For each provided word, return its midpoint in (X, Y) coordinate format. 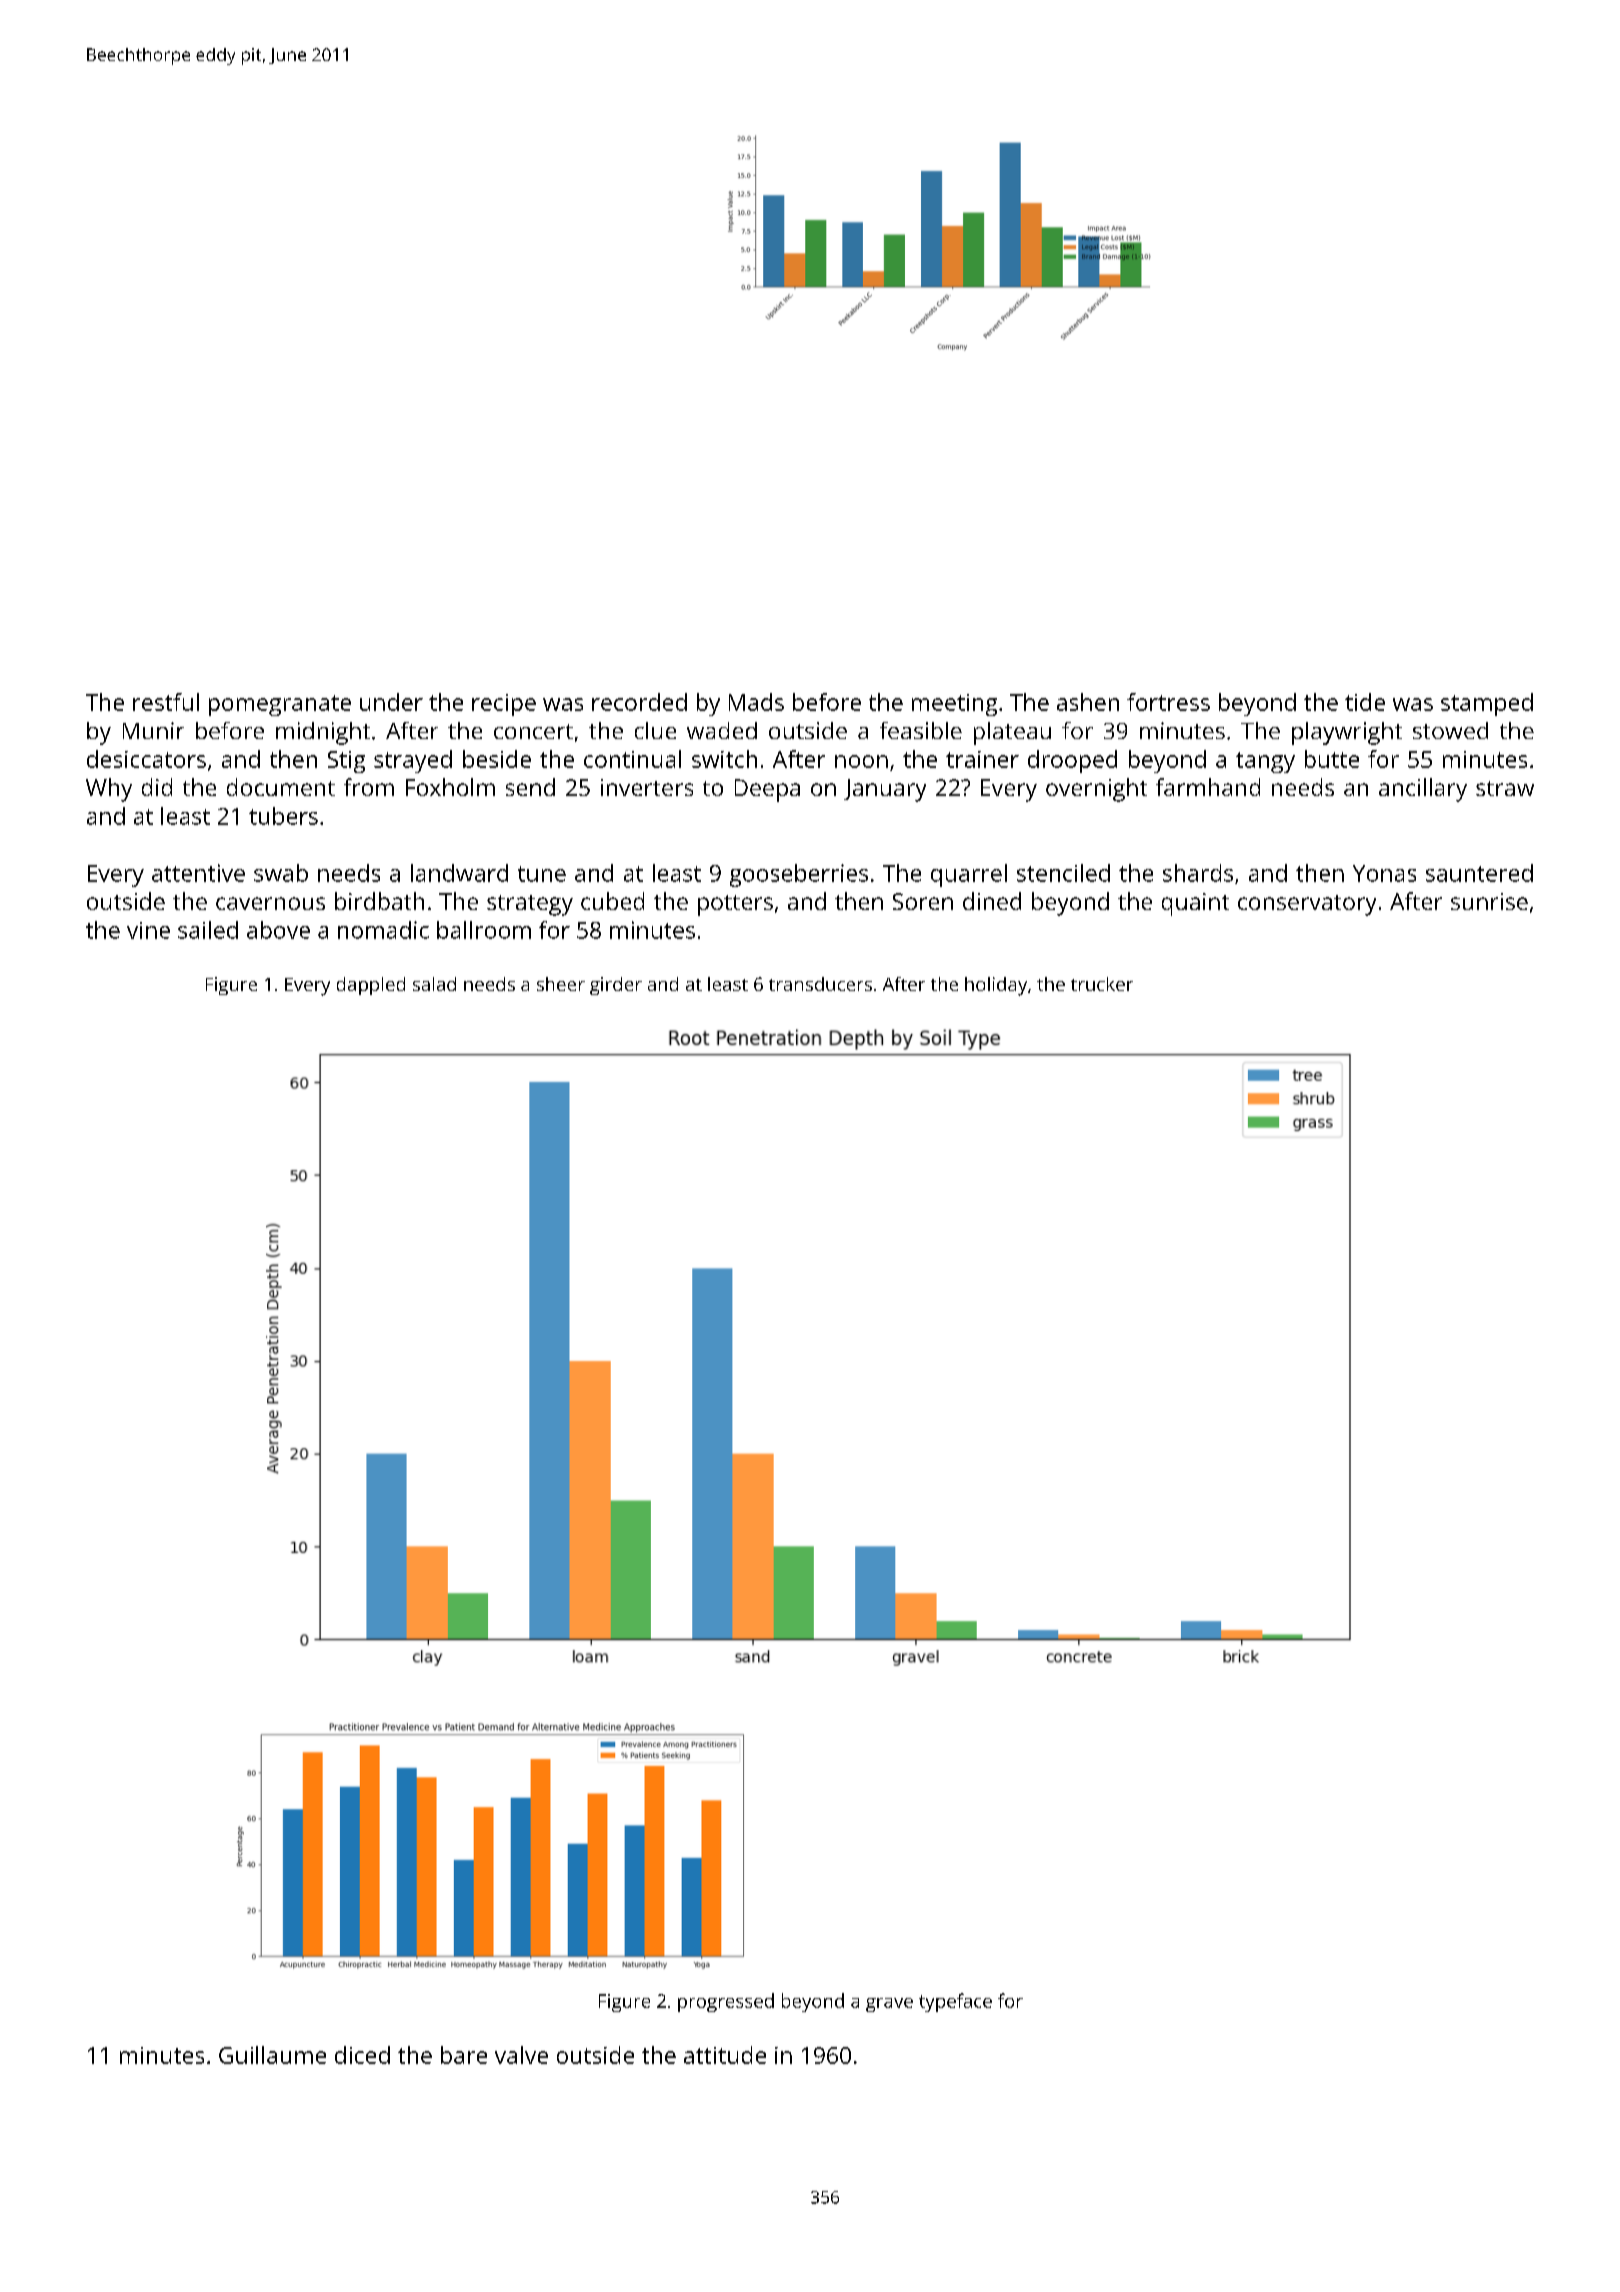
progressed (726, 2002)
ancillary (1423, 790)
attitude (725, 2055)
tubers (283, 816)
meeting (954, 705)
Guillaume (272, 2055)
